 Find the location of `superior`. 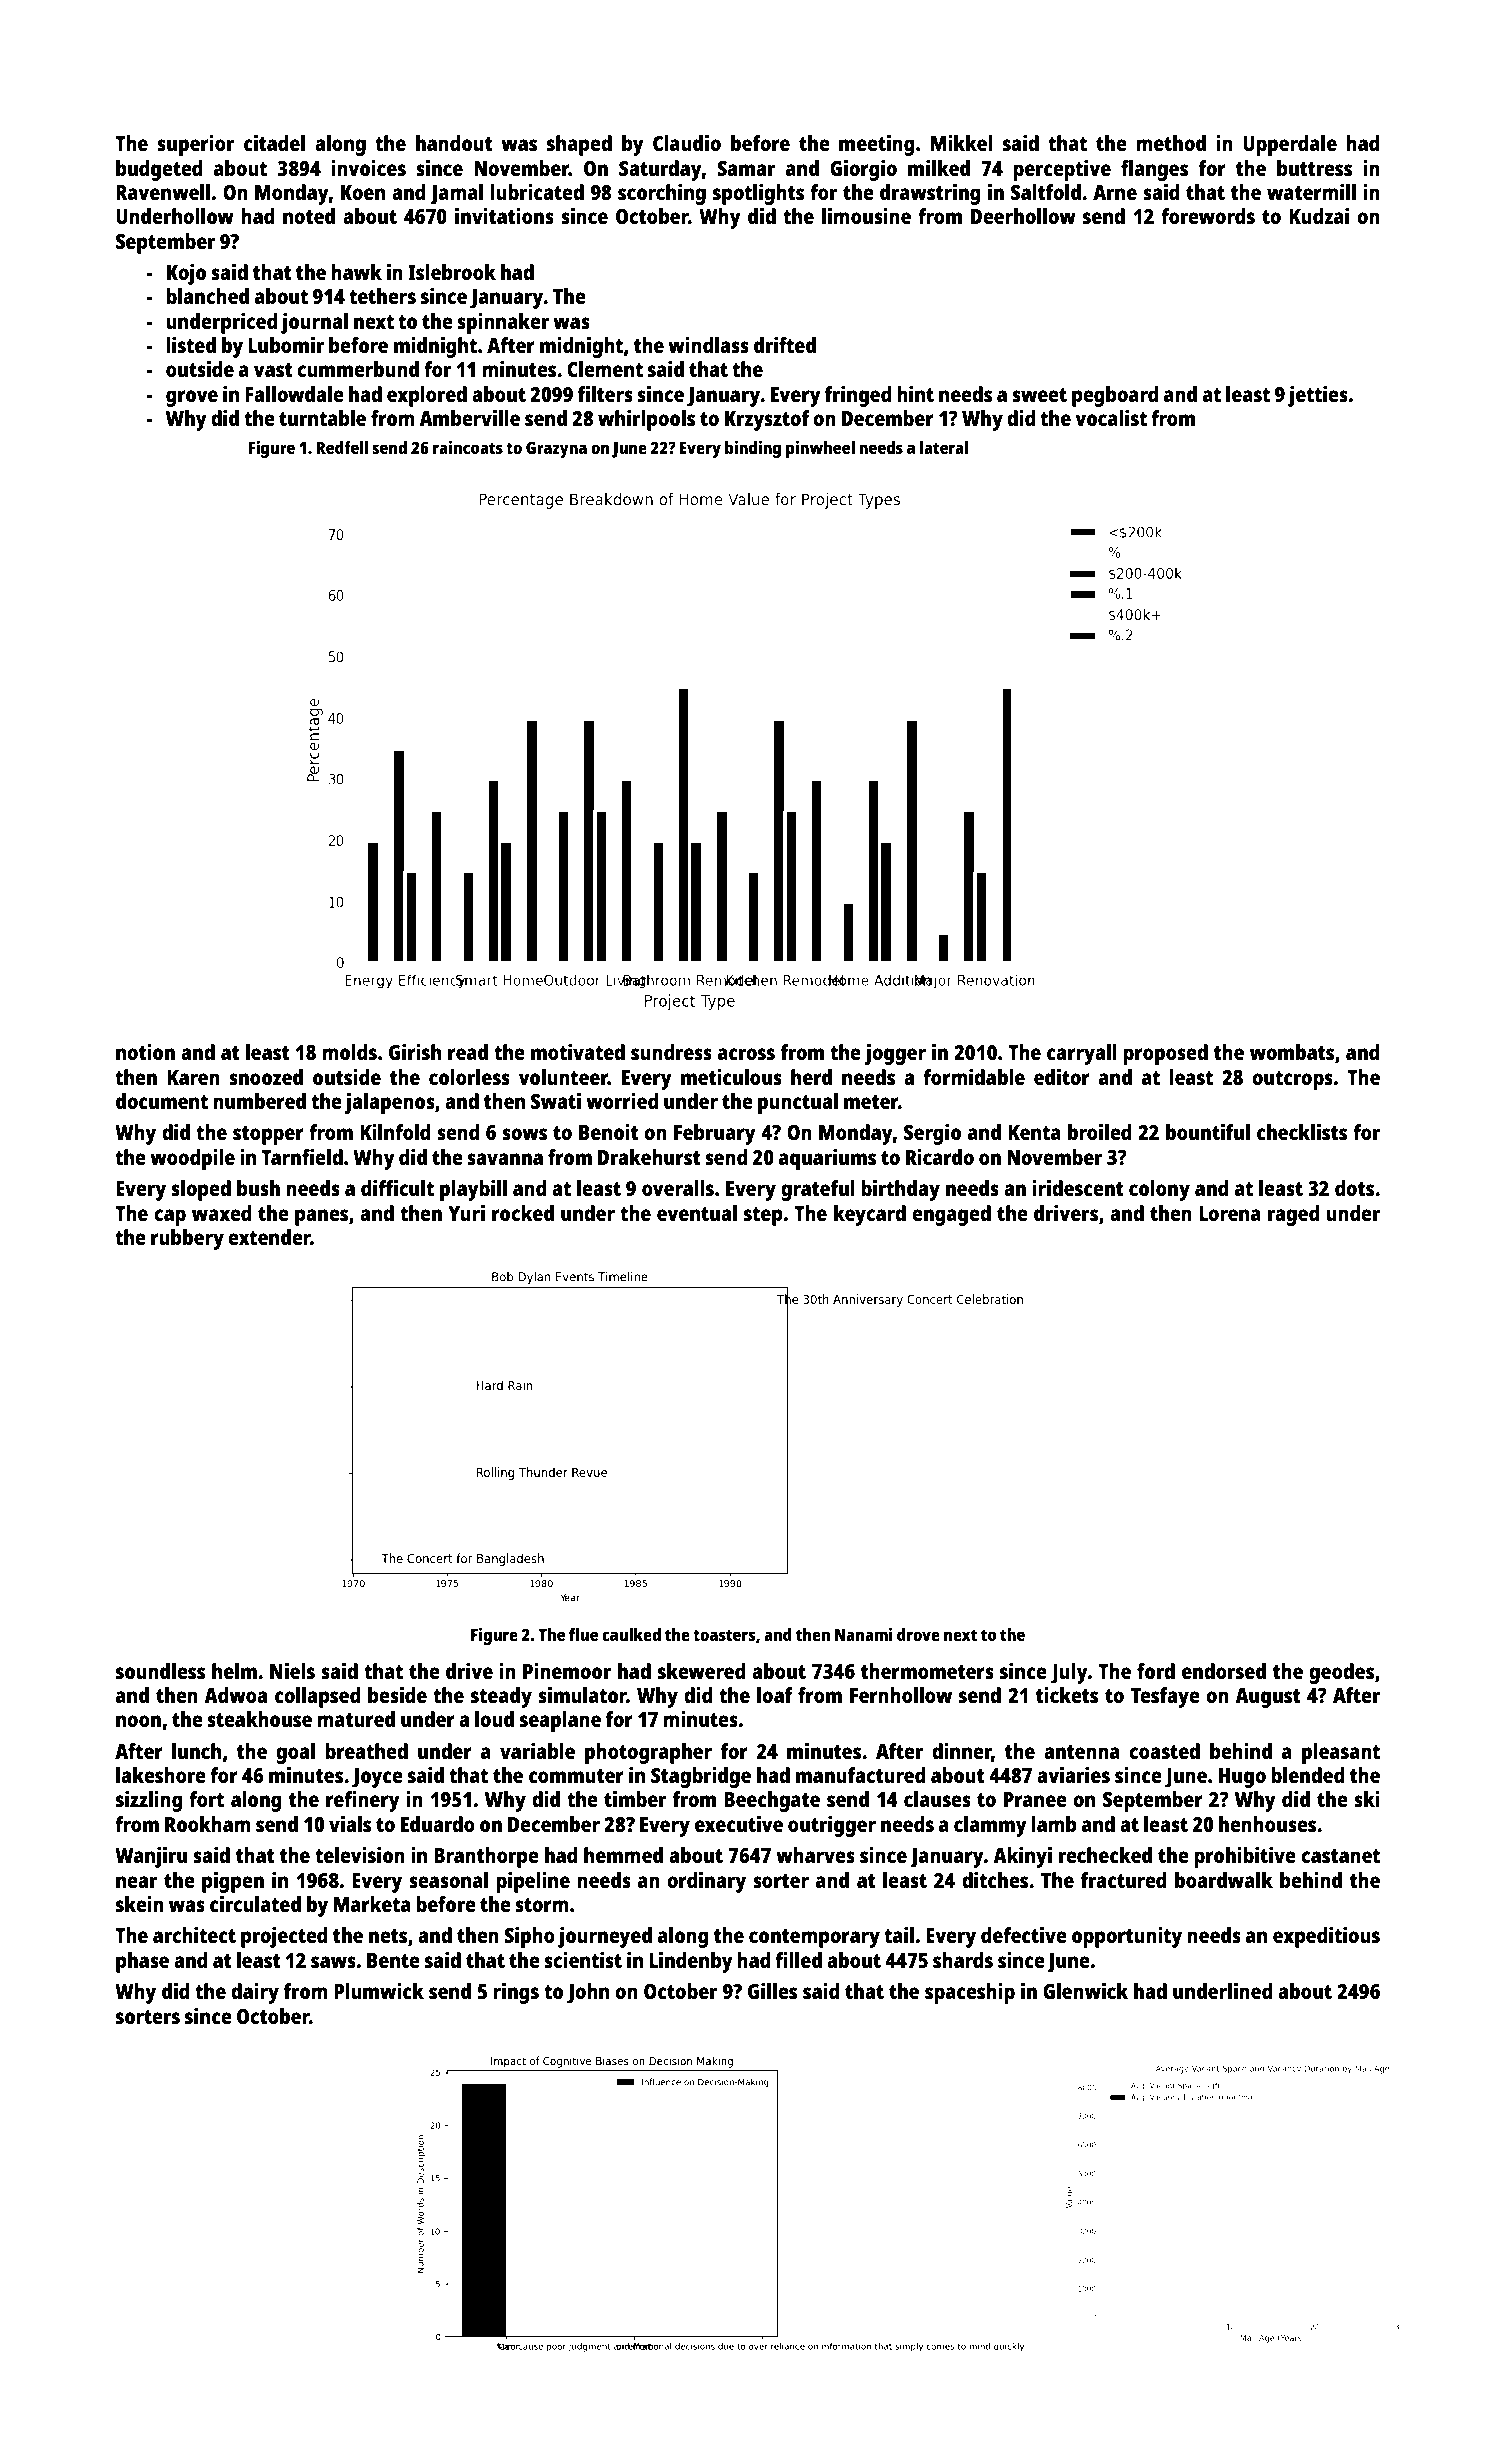

superior is located at coordinates (195, 145).
